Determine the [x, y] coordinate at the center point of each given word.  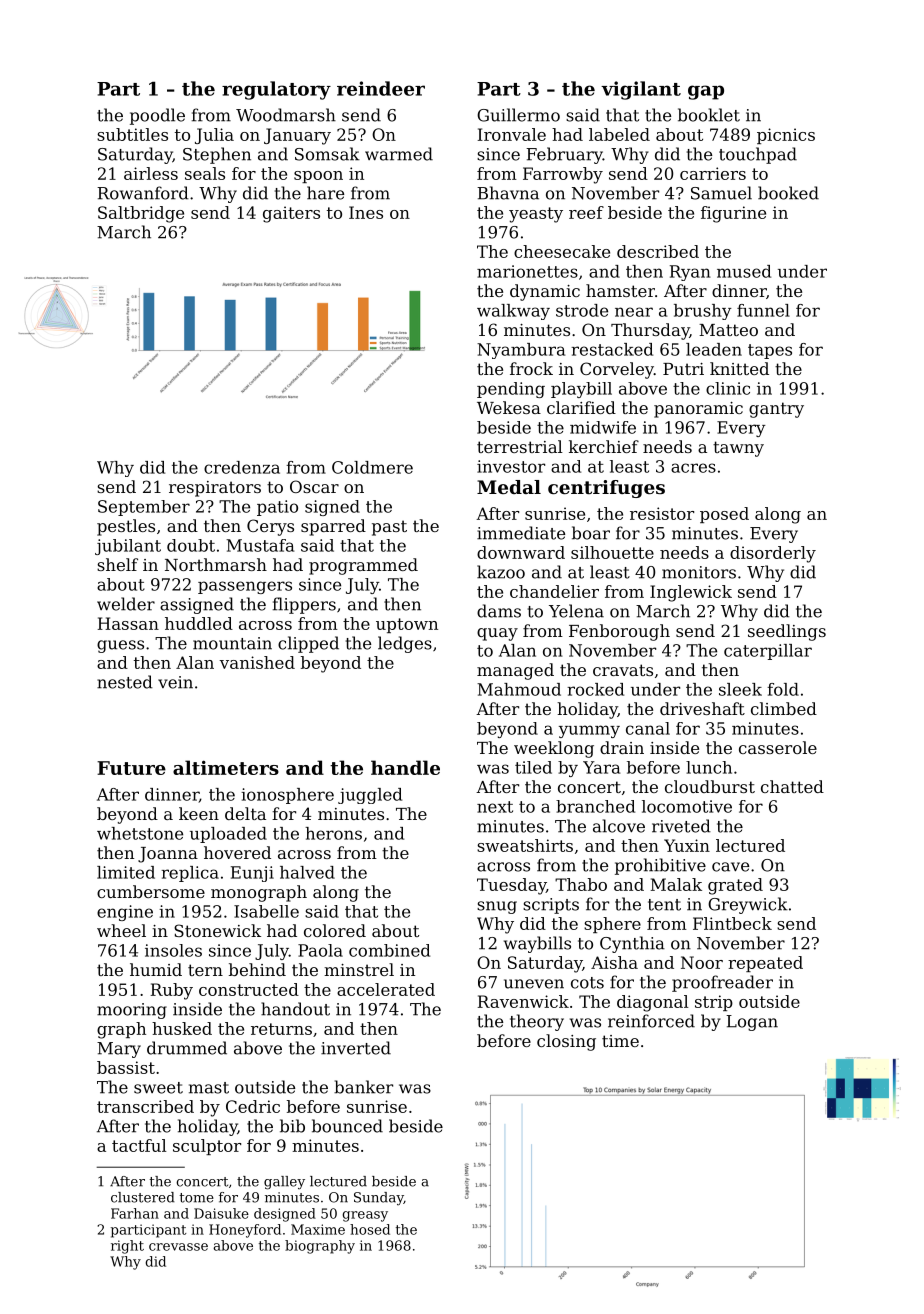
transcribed [145, 1106]
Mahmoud [519, 689]
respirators [215, 489]
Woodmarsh [286, 115]
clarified [581, 407]
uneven [534, 984]
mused [744, 271]
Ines [366, 212]
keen [199, 813]
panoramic [698, 410]
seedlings [787, 632]
